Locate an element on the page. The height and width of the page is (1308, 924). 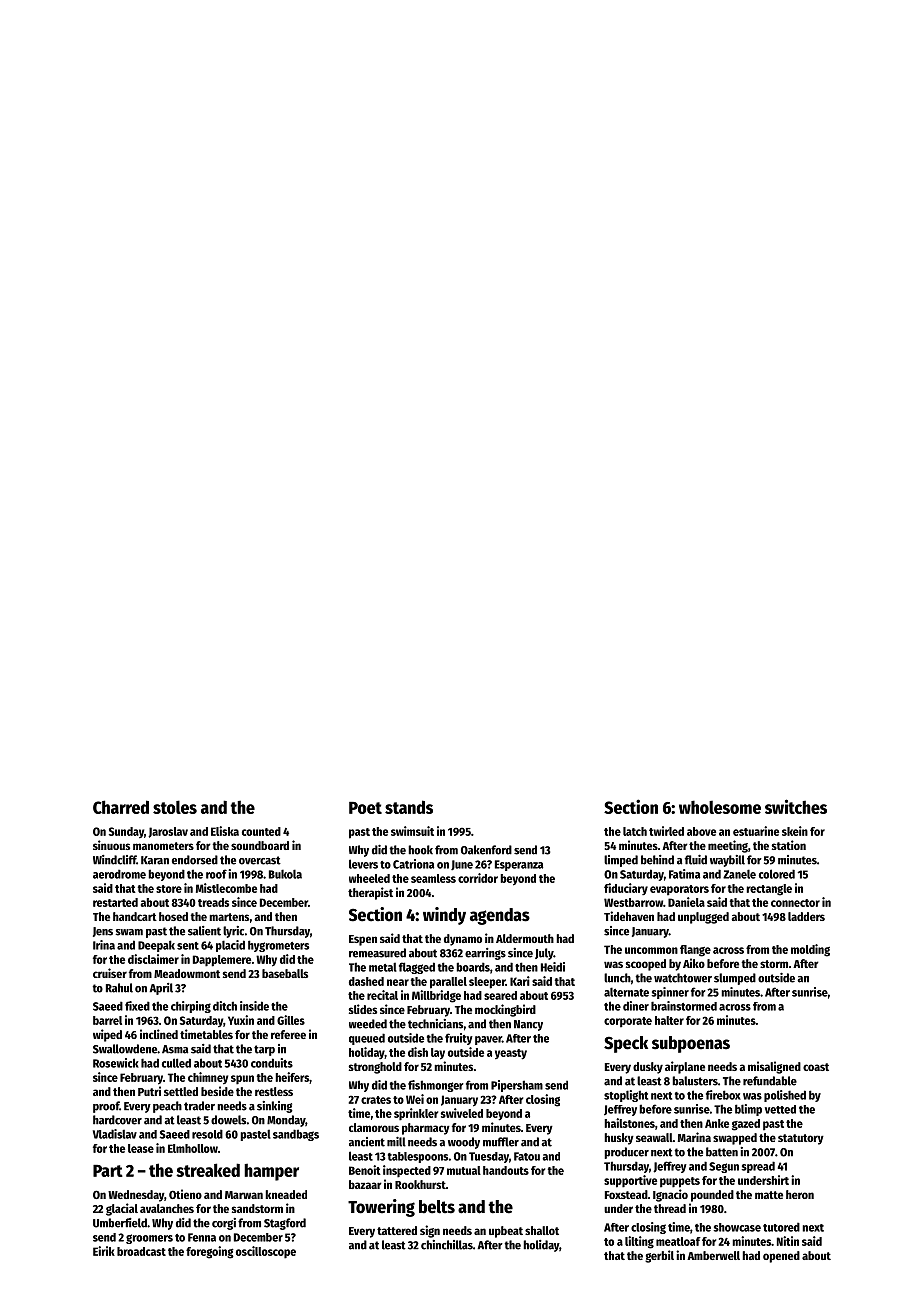
coast is located at coordinates (816, 1067).
